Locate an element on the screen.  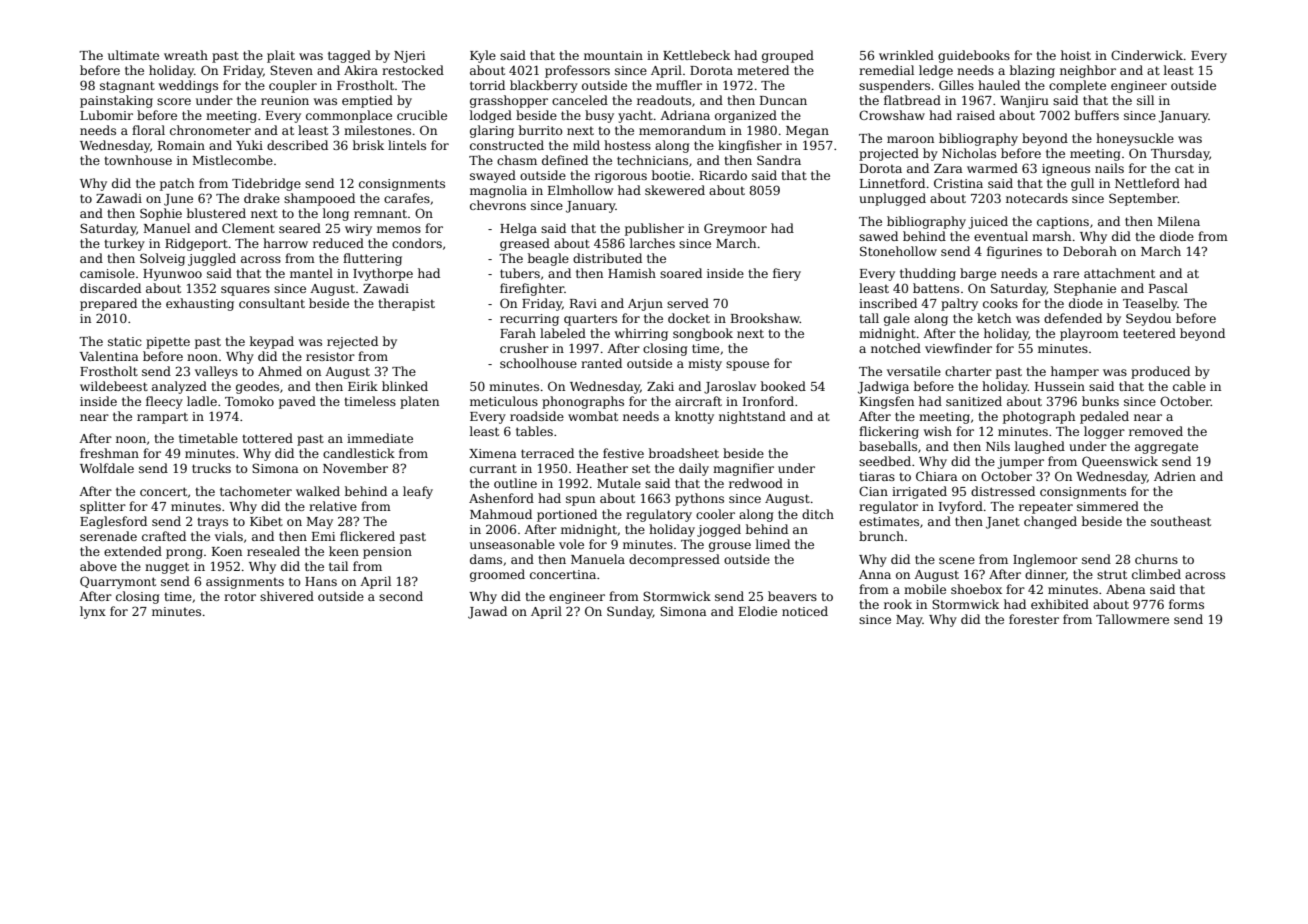
noticed is located at coordinates (805, 611).
